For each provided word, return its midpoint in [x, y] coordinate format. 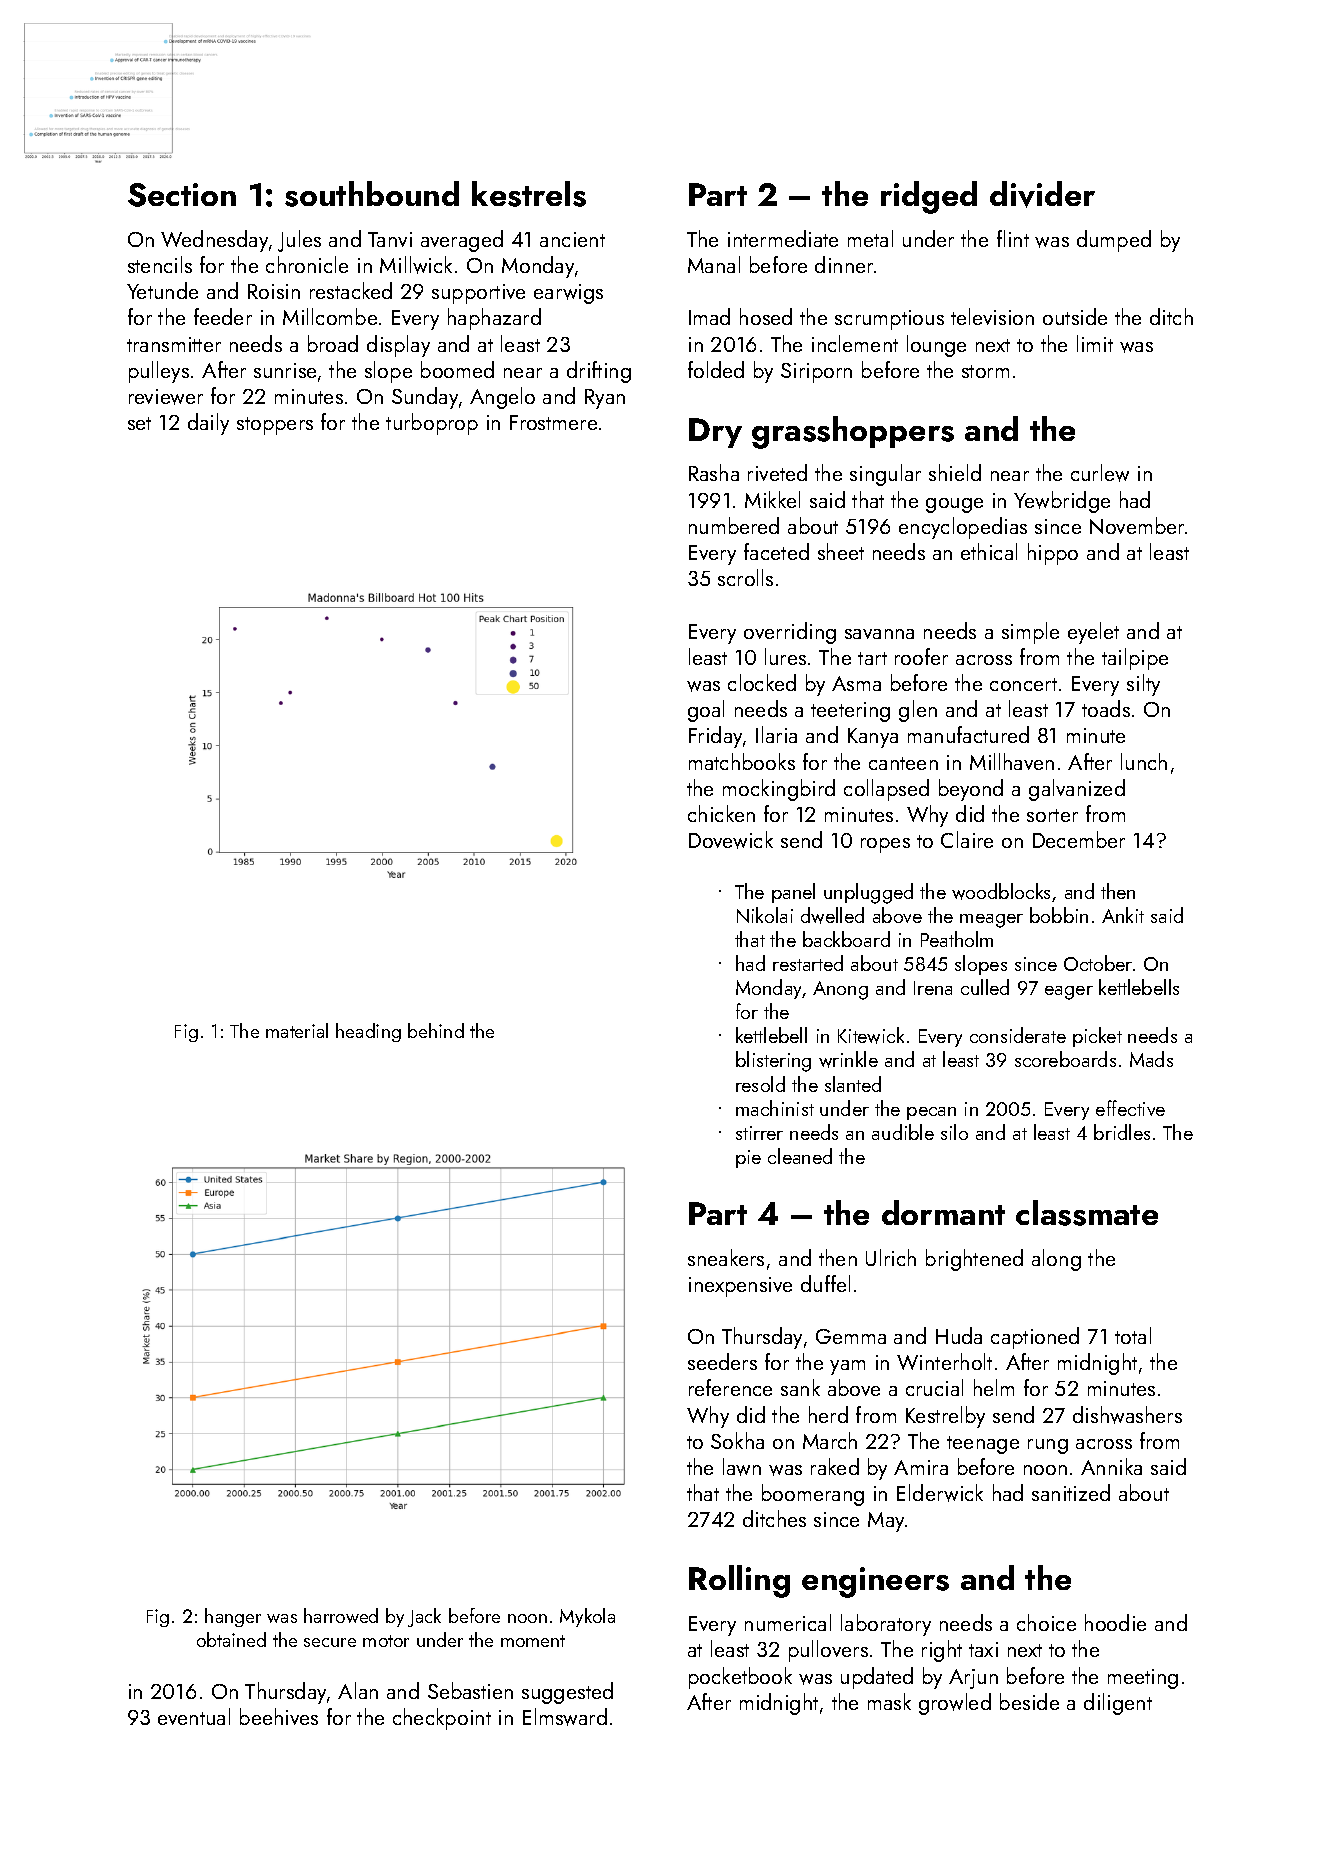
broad [333, 343]
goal [706, 711]
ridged [929, 197]
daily [208, 424]
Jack [424, 1617]
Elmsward [565, 1717]
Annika [1111, 1466]
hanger [233, 1617]
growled [955, 1704]
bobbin [1059, 915]
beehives [279, 1716]
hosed [766, 316]
